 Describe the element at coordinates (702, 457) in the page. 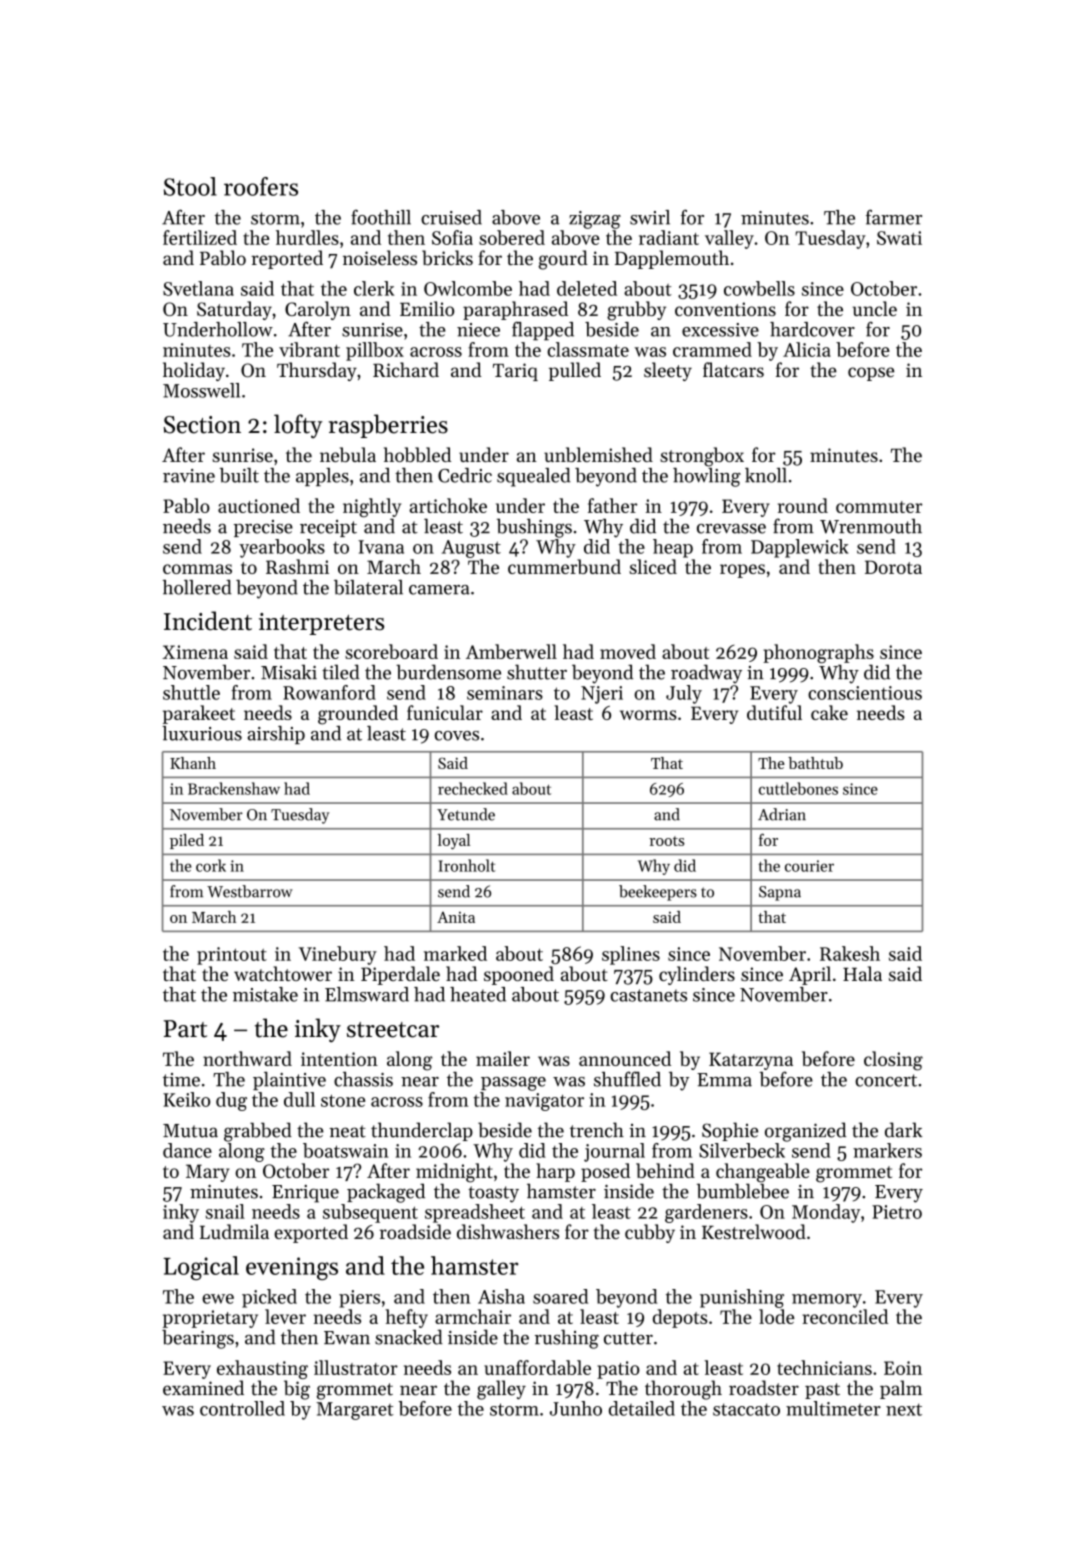

I see `strongbox` at that location.
